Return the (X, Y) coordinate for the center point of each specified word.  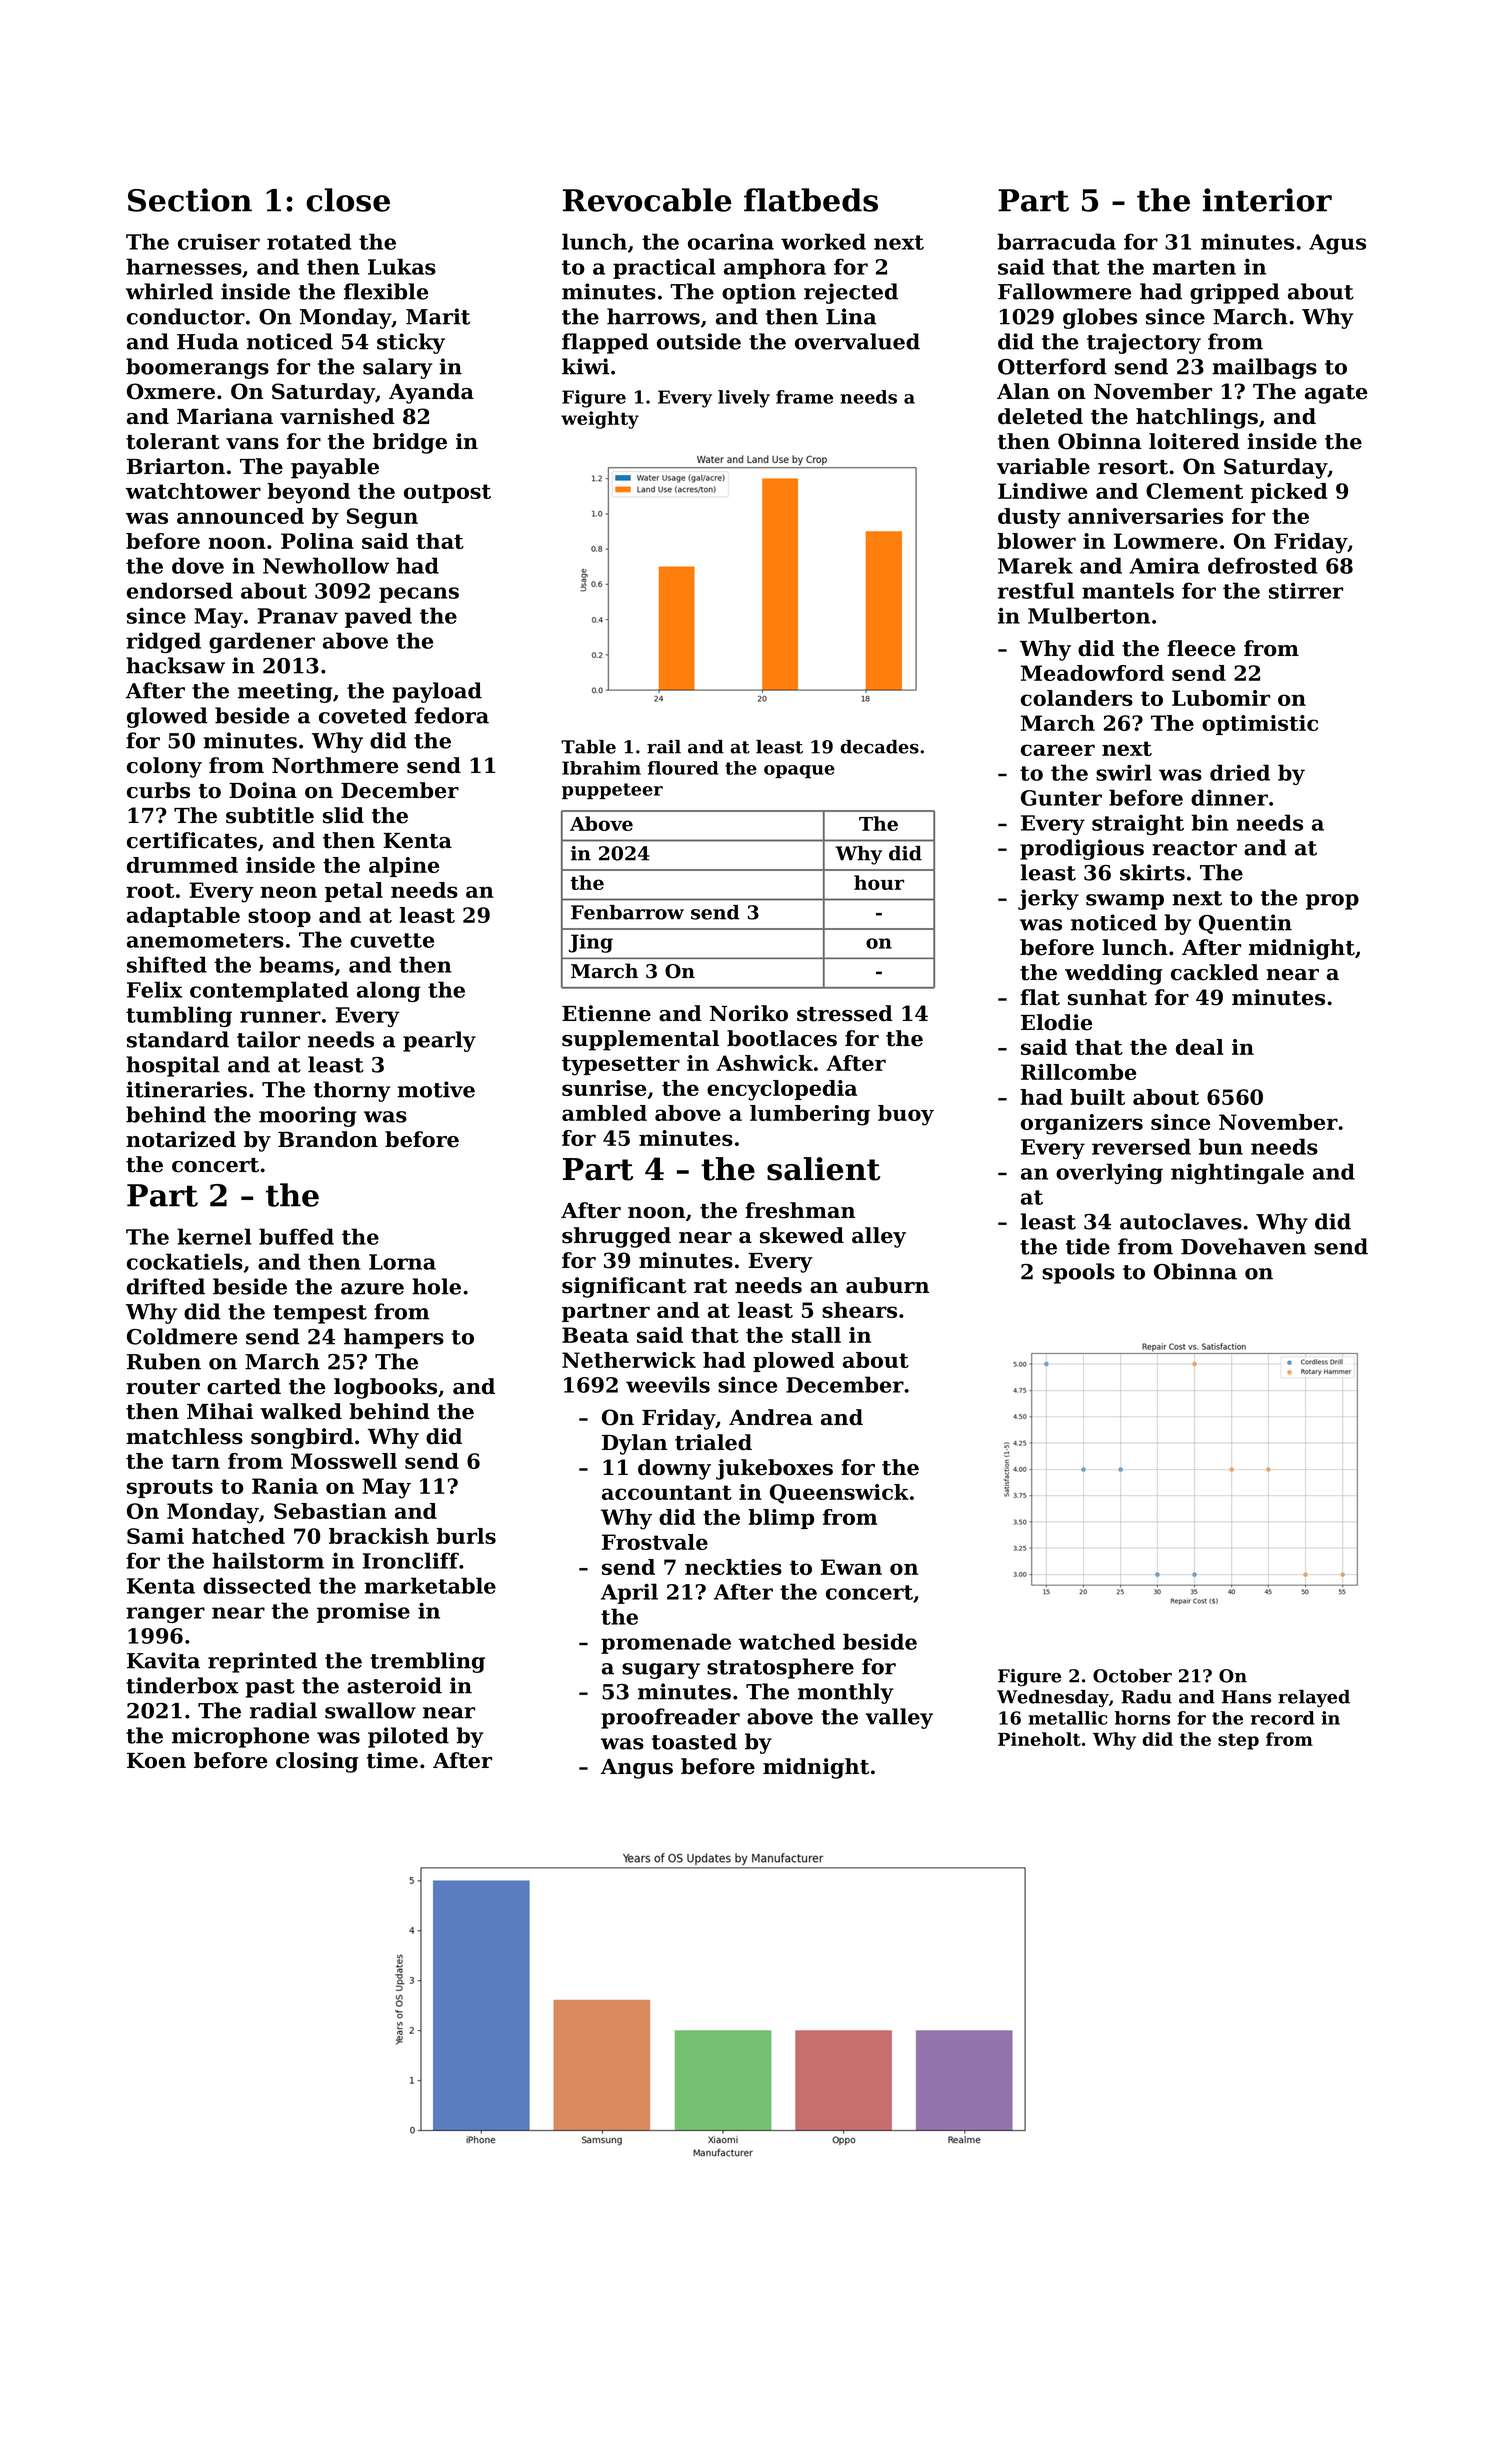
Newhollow (326, 565)
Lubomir (1221, 698)
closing (317, 1762)
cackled (1215, 972)
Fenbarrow (627, 912)
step (1238, 1741)
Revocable (647, 200)
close (348, 200)
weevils (668, 1384)
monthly (845, 1693)
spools (1078, 1273)
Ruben (164, 1361)
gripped (1235, 293)
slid (343, 815)
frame (804, 397)
